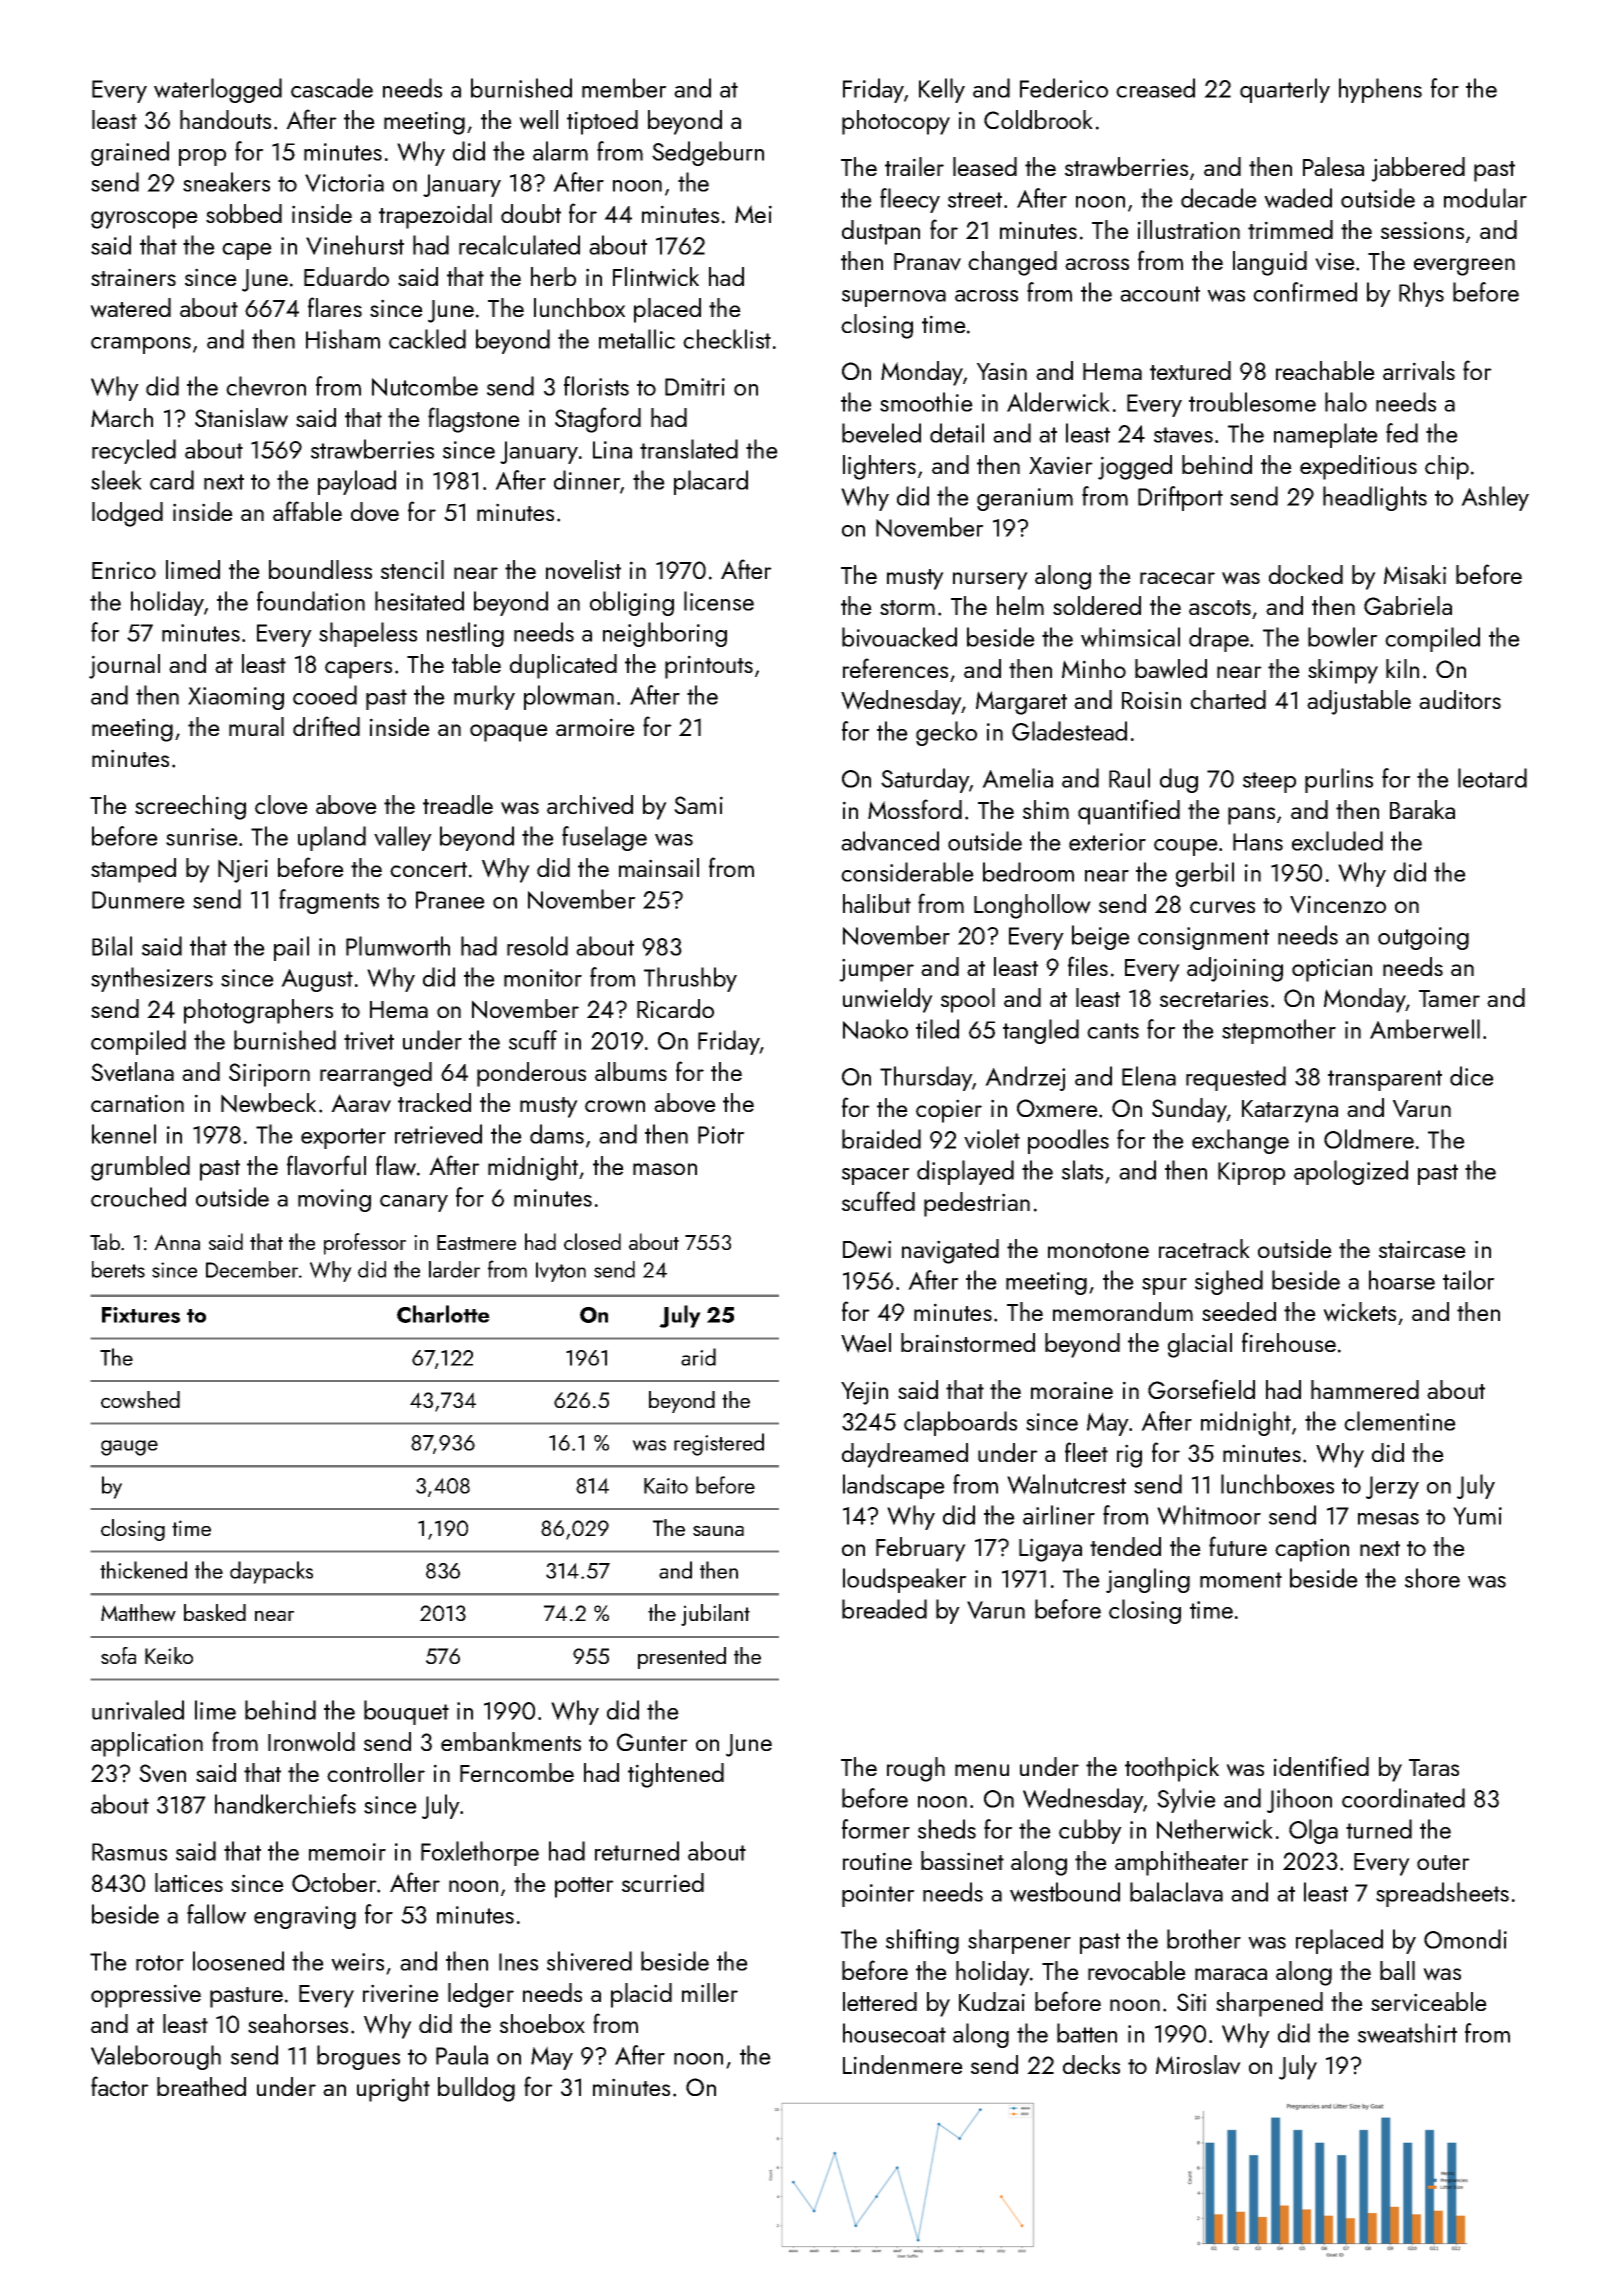 This document has height=2292, width=1620. I want to click on Lindenmere, so click(903, 2064).
